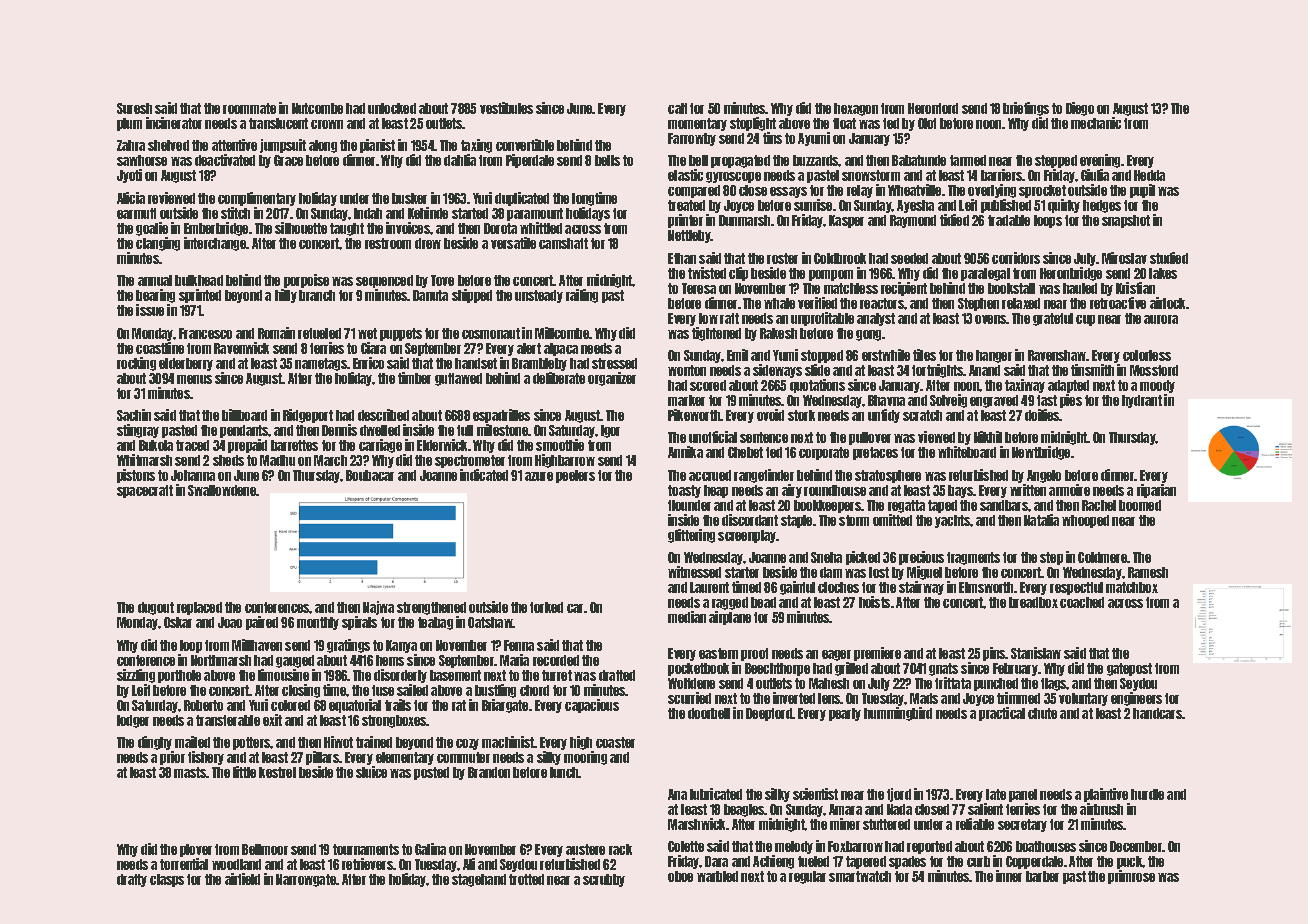  I want to click on Swallowdene, so click(222, 490).
